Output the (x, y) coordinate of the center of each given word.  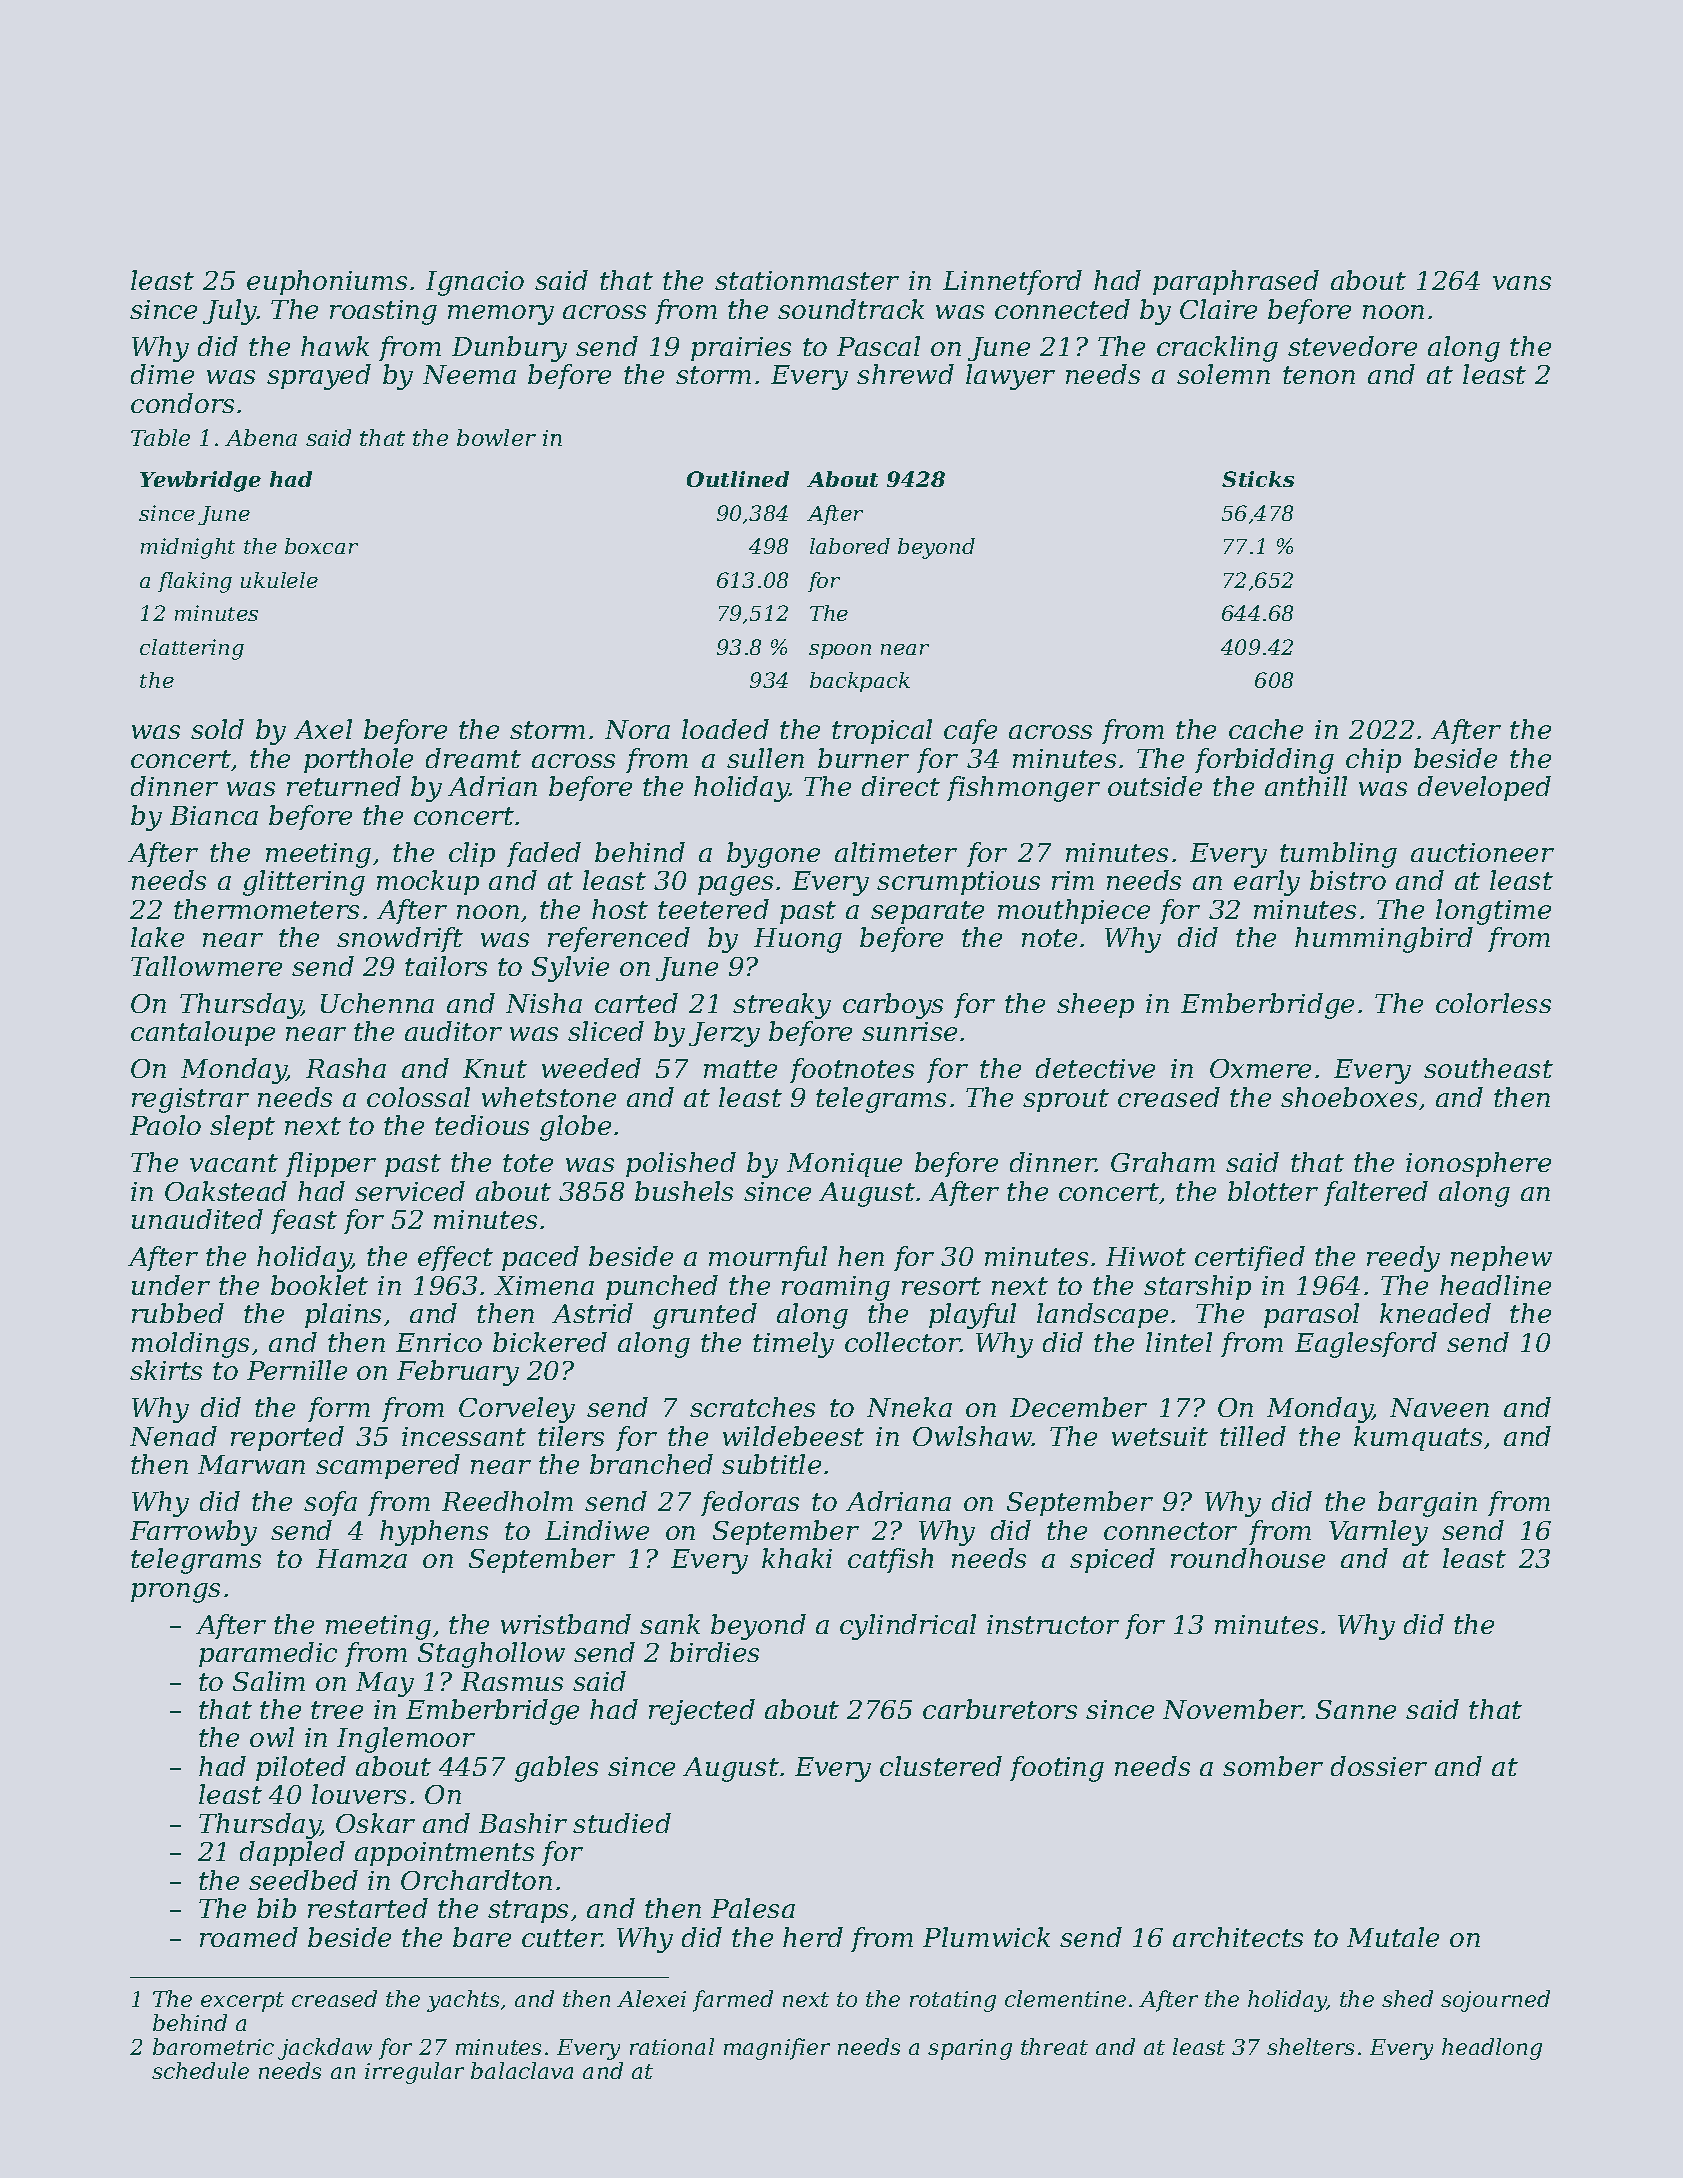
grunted (705, 1316)
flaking (195, 582)
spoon (840, 651)
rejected (702, 1712)
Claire (1218, 309)
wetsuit (1160, 1436)
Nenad (173, 1436)
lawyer (1010, 377)
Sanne (1356, 1709)
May (385, 1684)
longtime (1493, 912)
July (230, 312)
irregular (414, 2073)
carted (636, 1003)
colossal (418, 1097)
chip (1373, 760)
